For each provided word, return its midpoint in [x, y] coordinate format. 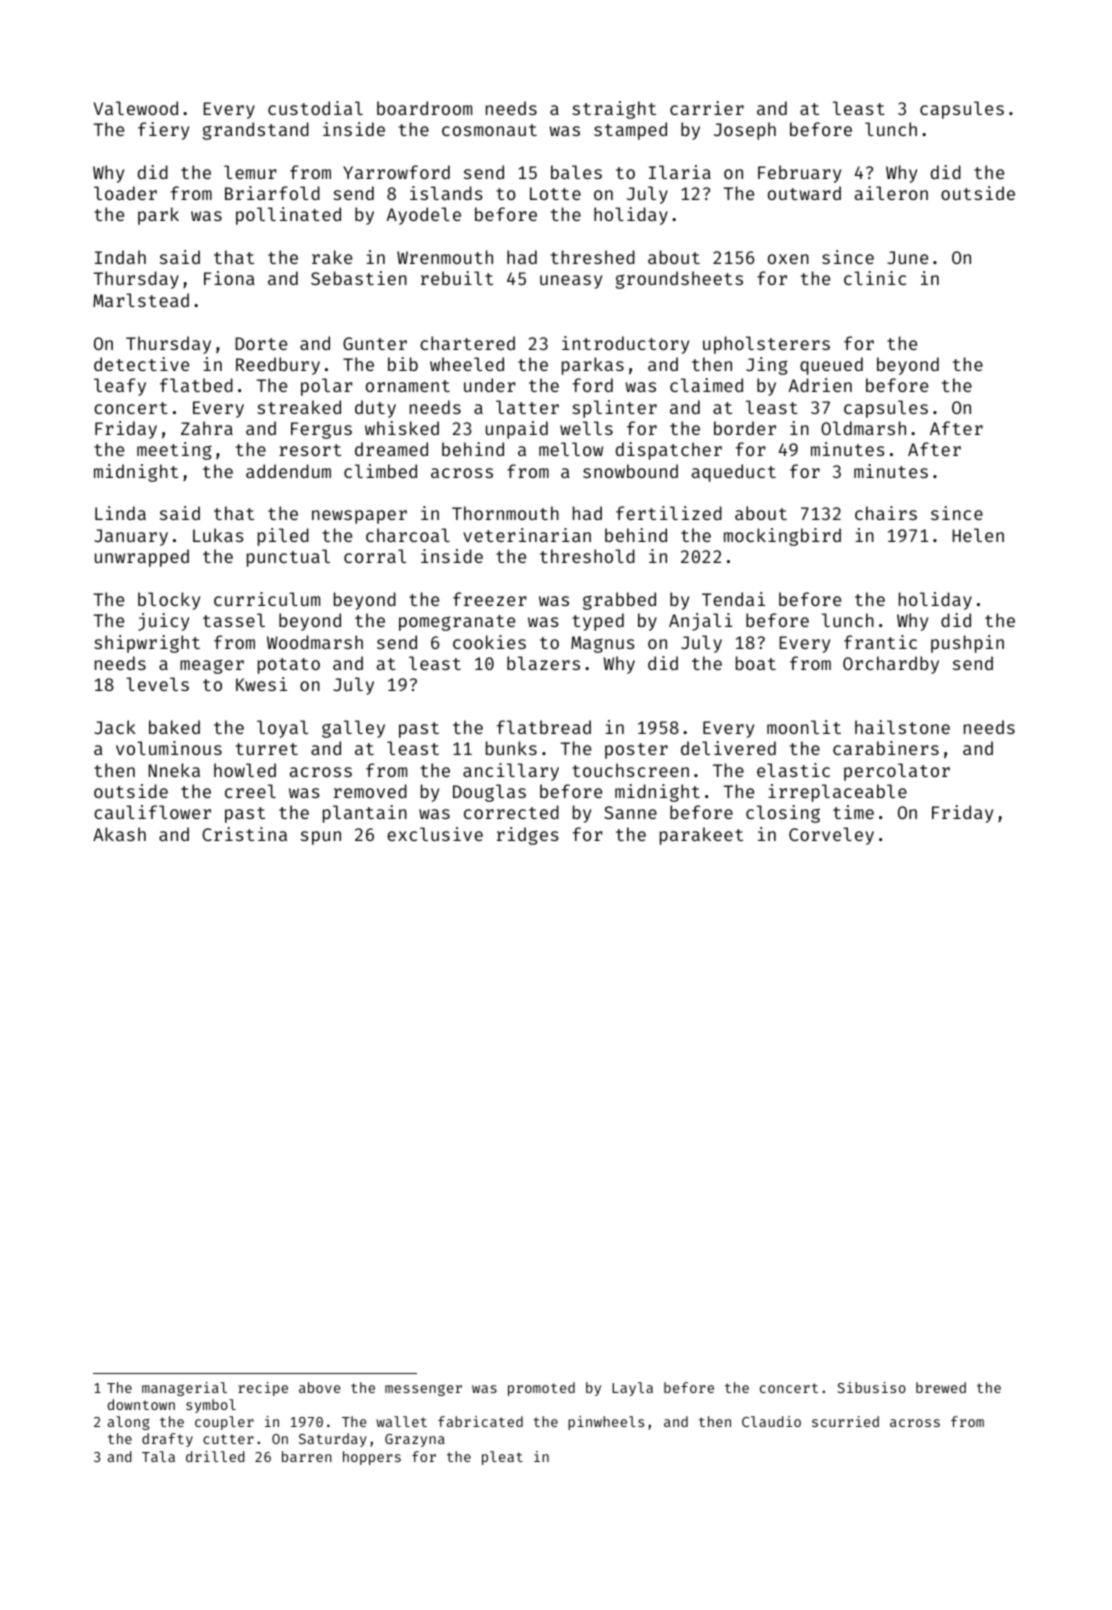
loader [125, 193]
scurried [845, 1421]
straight [614, 110]
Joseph [745, 131]
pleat [502, 1458]
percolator [897, 772]
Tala [158, 1456]
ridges [528, 836]
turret [267, 749]
